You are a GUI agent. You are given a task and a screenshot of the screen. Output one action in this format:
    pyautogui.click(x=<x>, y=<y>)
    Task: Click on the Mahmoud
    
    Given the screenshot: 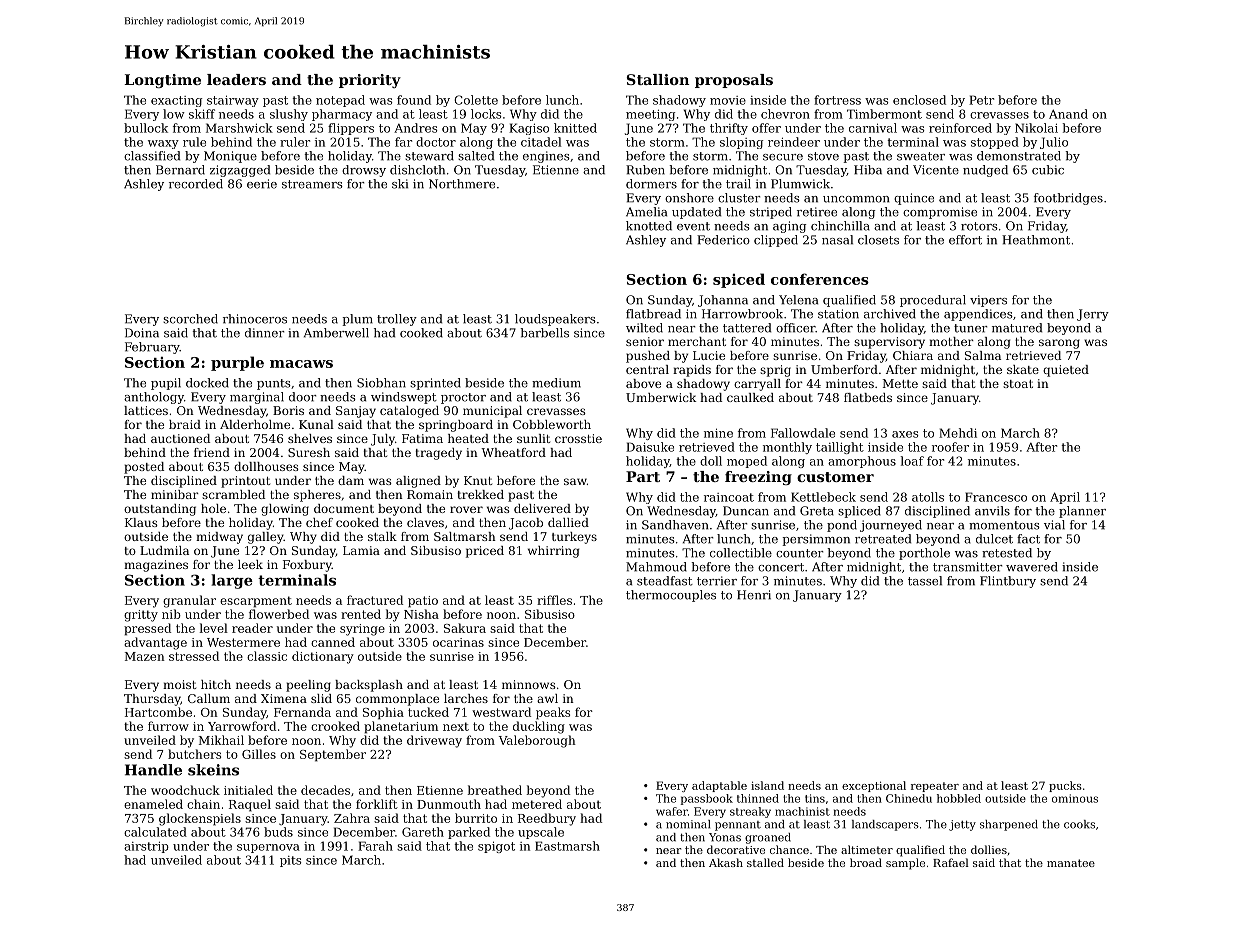 What is the action you would take?
    pyautogui.click(x=656, y=567)
